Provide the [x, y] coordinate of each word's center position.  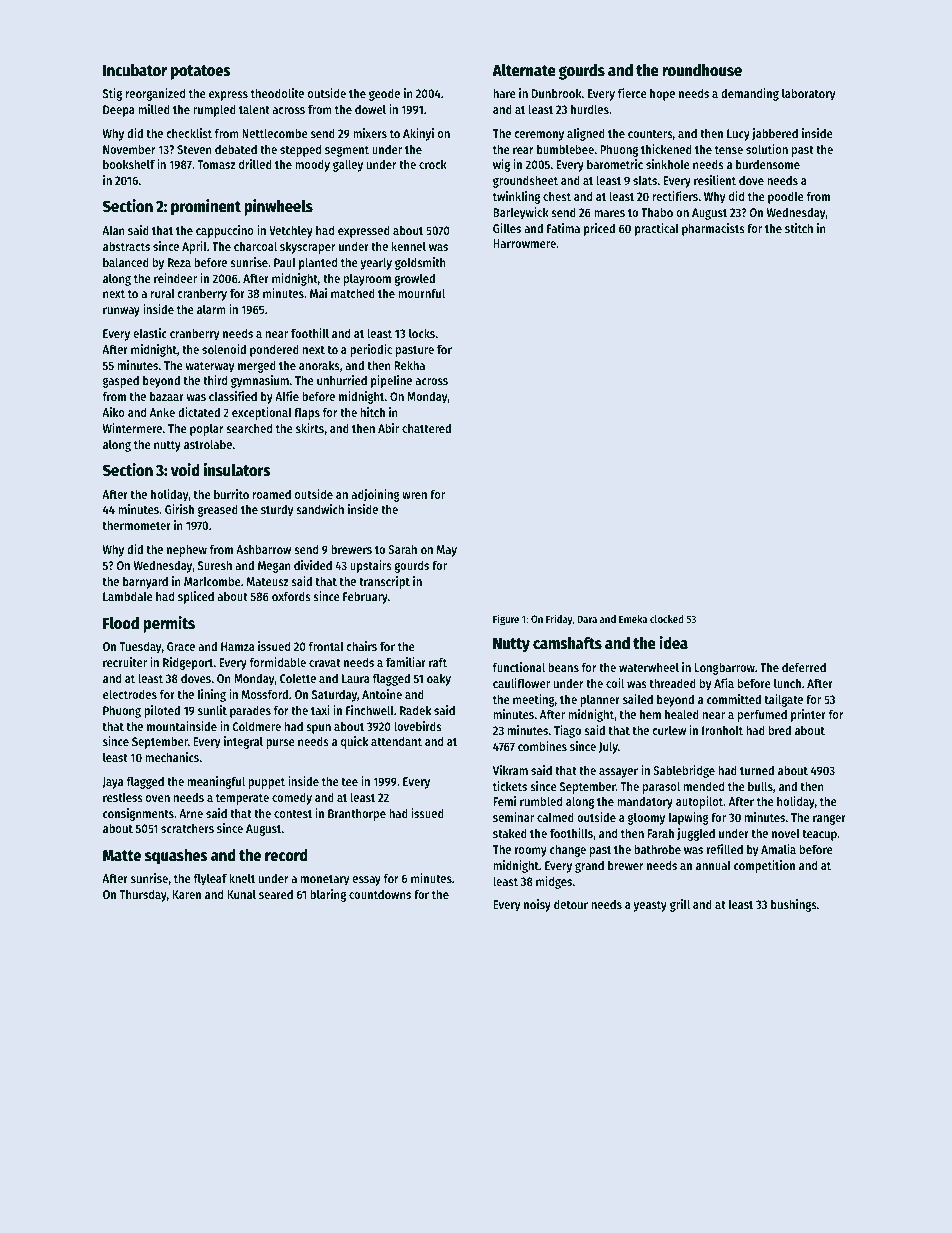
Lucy [738, 135]
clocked [667, 619]
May [447, 551]
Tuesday [140, 647]
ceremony [539, 136]
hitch [373, 412]
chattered [426, 428]
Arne [191, 813]
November [129, 149]
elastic [150, 333]
